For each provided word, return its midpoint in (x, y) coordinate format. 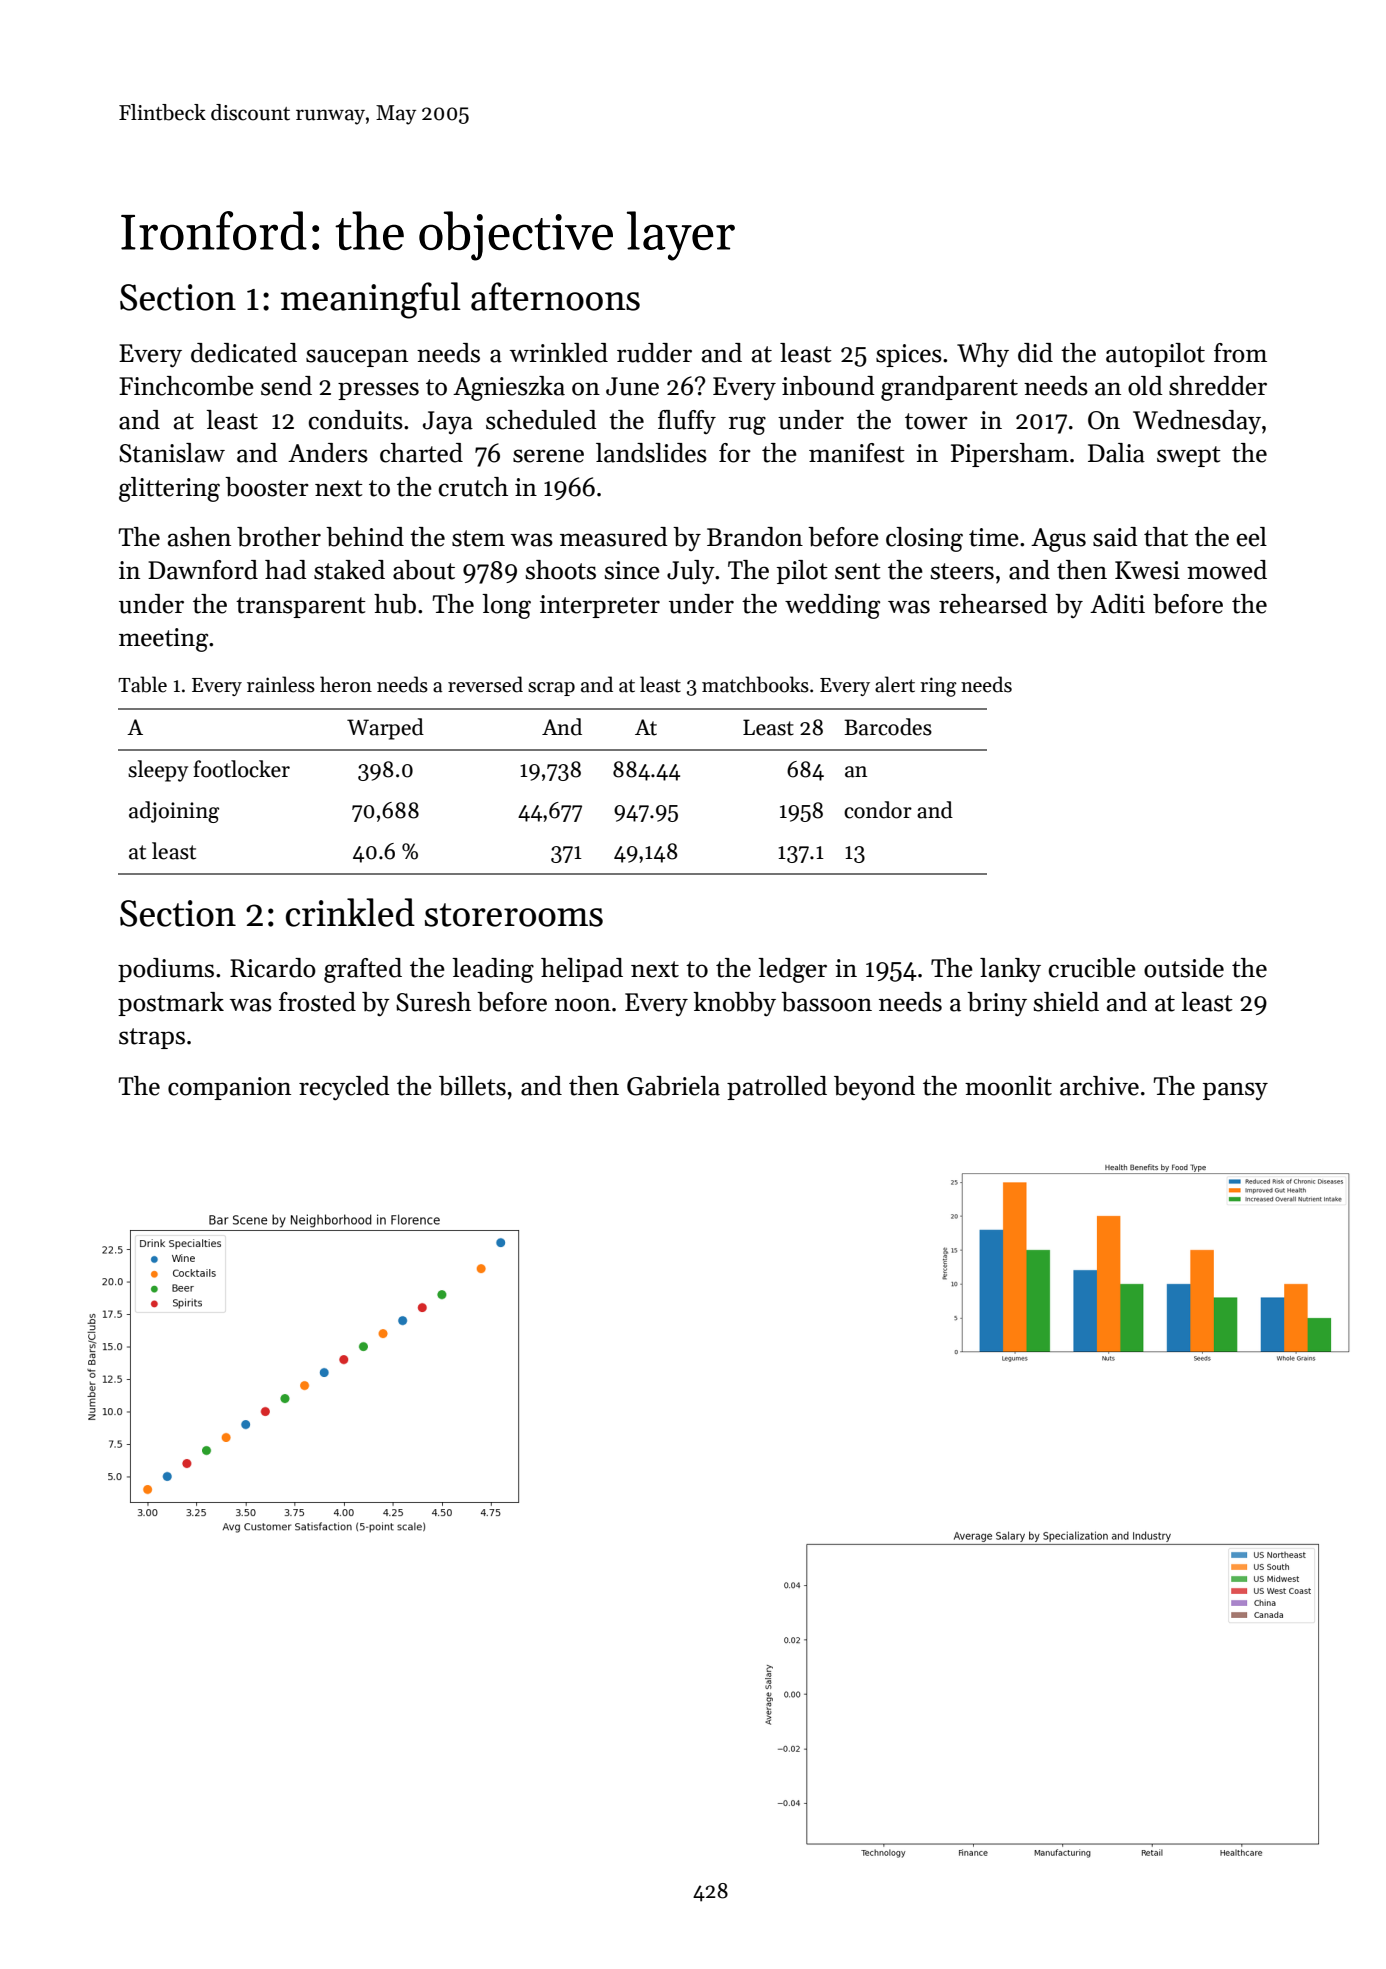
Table (142, 684)
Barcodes (888, 727)
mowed (1227, 570)
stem (478, 538)
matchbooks (755, 684)
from (1240, 353)
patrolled (777, 1088)
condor (878, 810)
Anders (328, 453)
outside (1184, 968)
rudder (654, 353)
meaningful (371, 300)
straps (152, 1038)
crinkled (350, 912)
